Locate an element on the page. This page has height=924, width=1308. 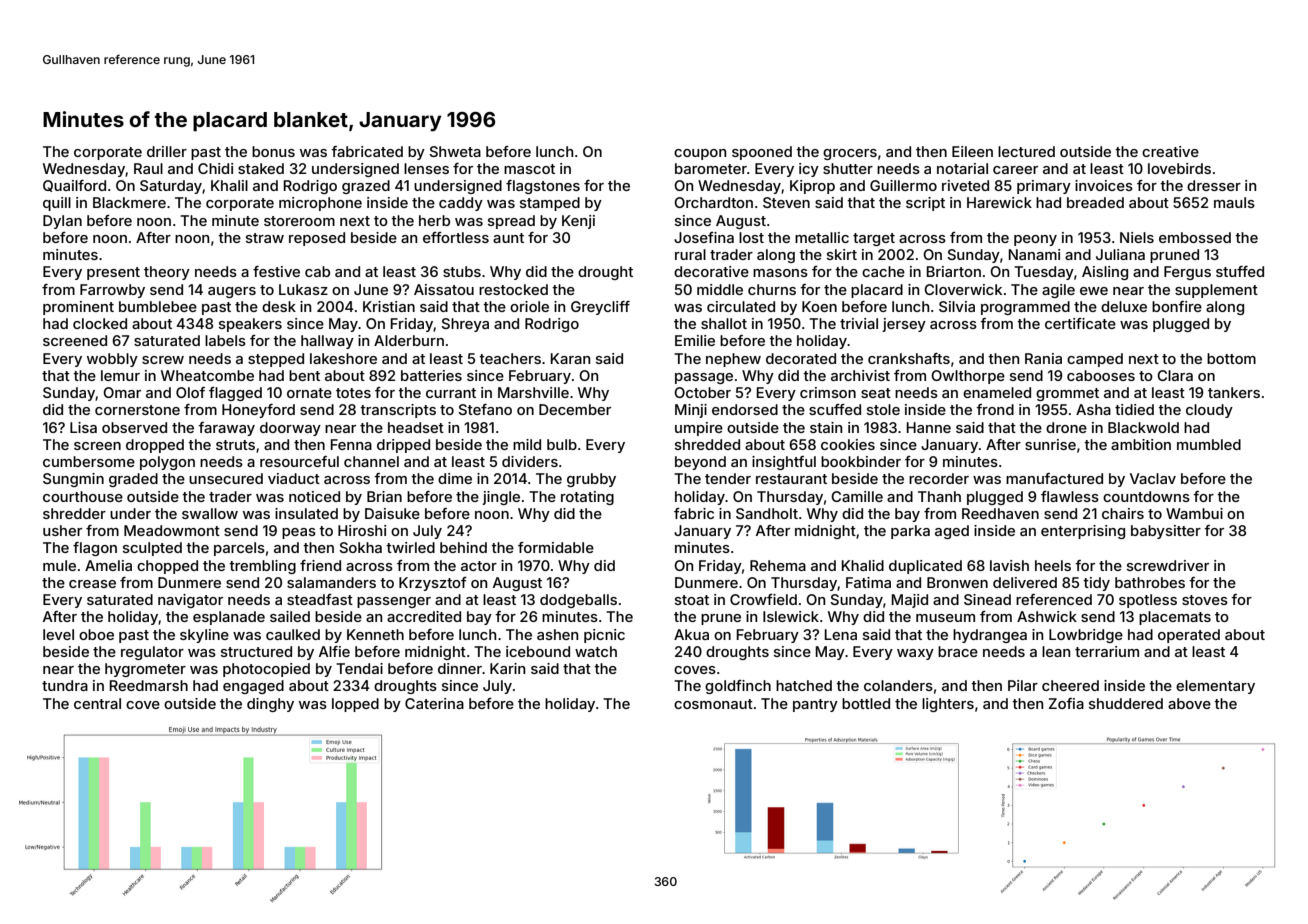
Eileen is located at coordinates (972, 151).
